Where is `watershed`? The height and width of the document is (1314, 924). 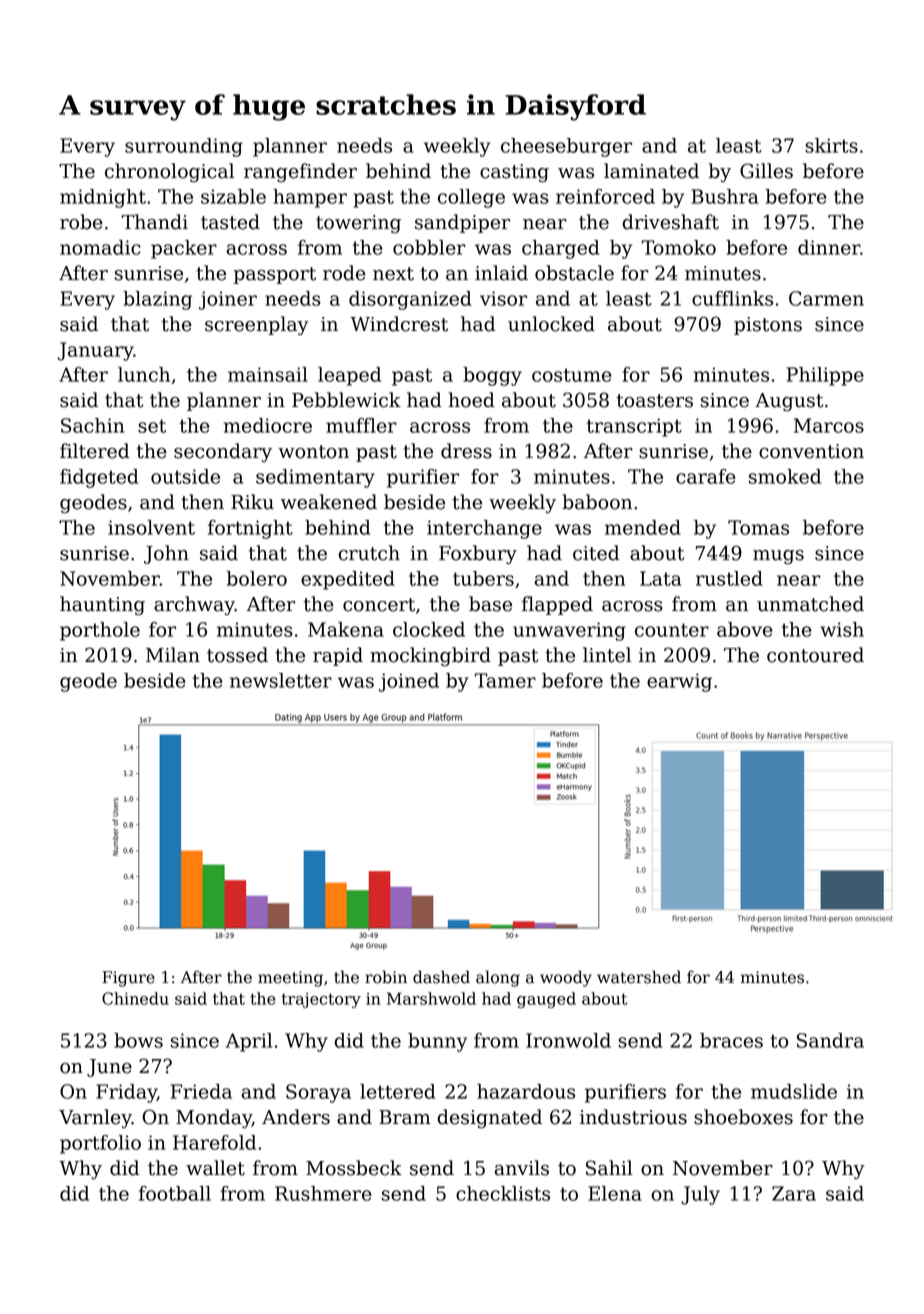
watershed is located at coordinates (639, 977).
